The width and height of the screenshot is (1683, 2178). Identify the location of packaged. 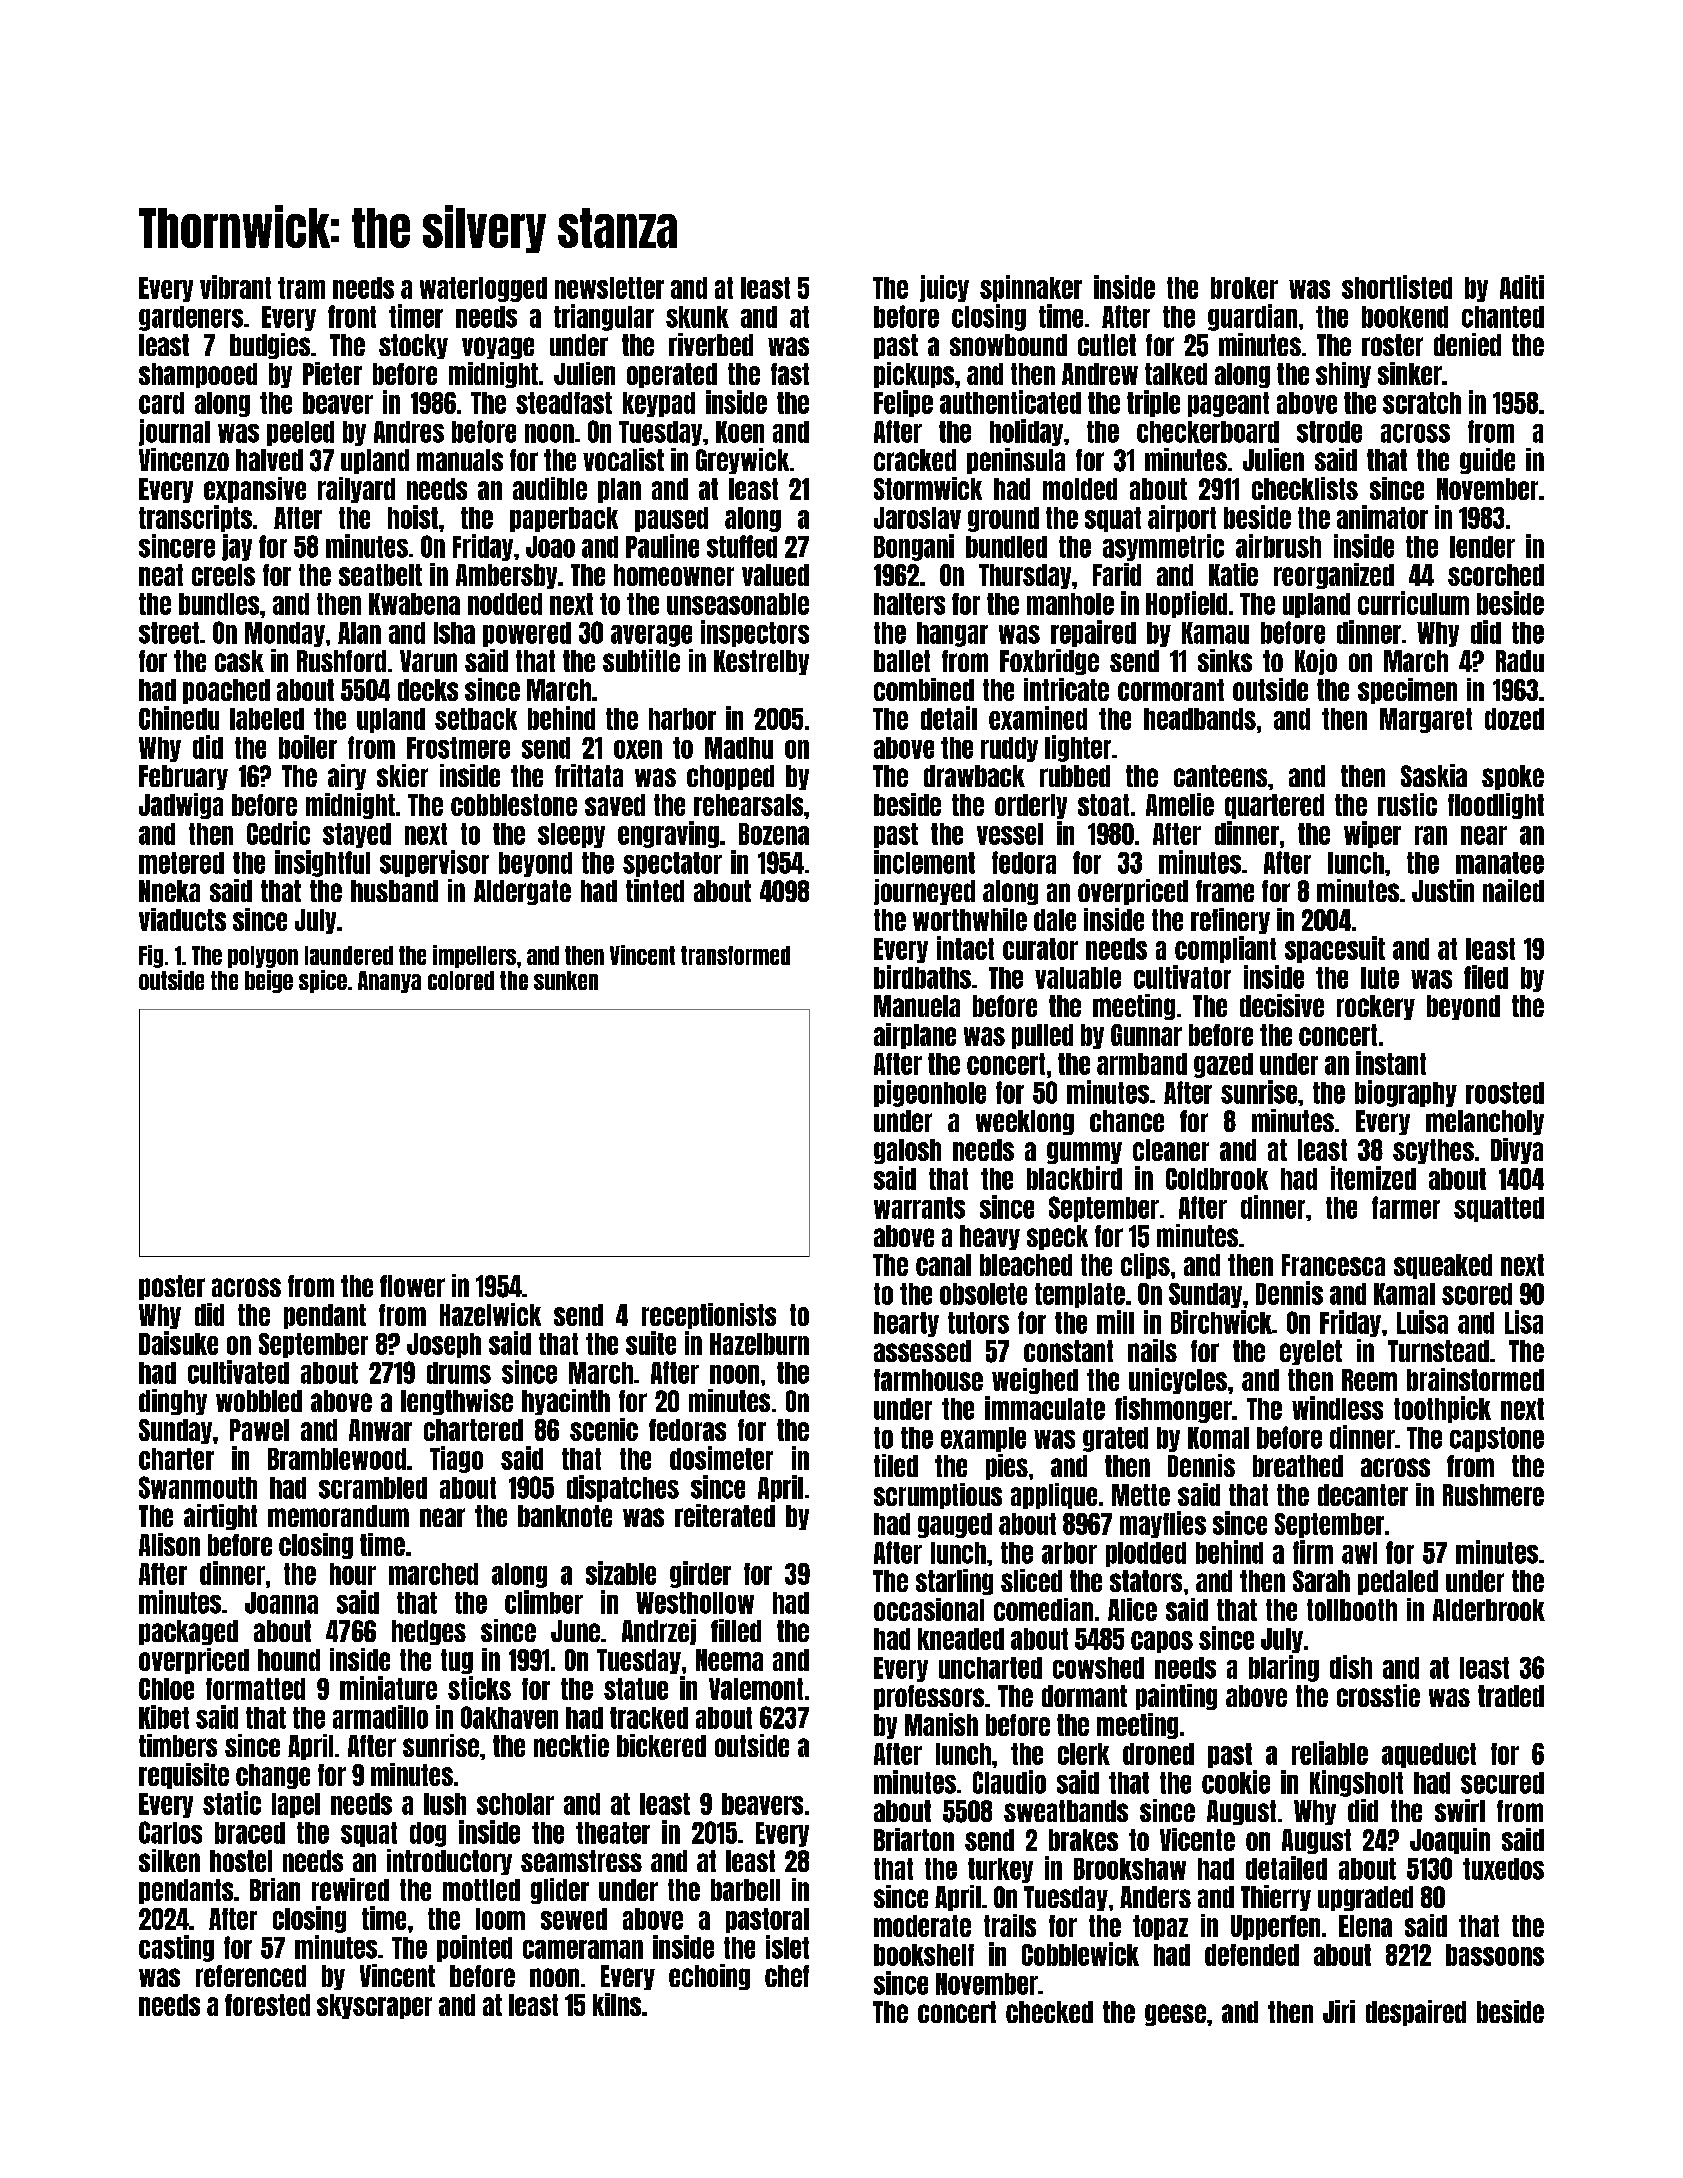
(188, 1632).
